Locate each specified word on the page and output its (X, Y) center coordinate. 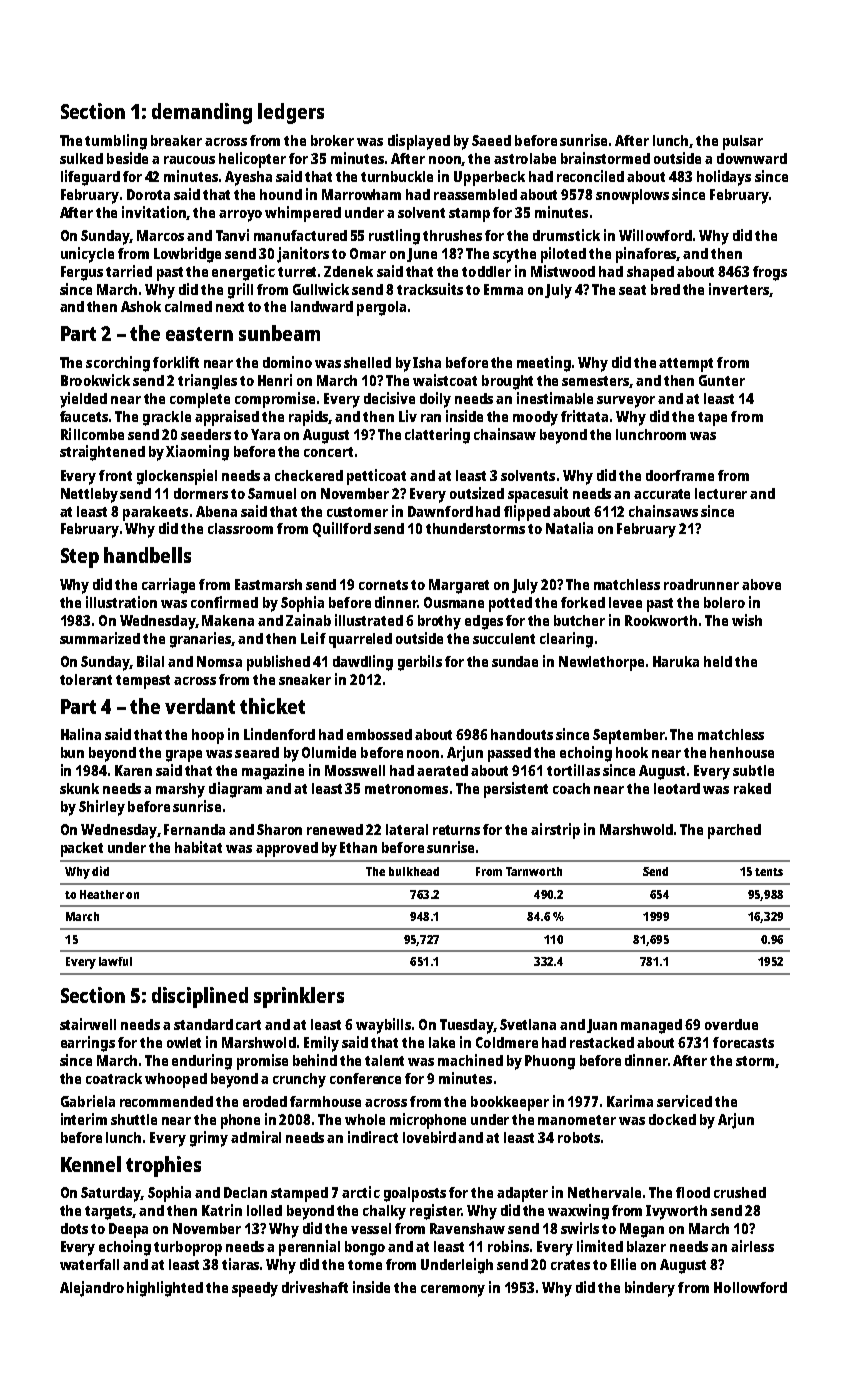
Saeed (491, 140)
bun (72, 752)
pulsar (743, 142)
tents (769, 872)
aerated (442, 770)
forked (583, 602)
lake (442, 1042)
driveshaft (315, 1287)
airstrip (555, 831)
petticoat (376, 477)
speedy (255, 1289)
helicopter (252, 160)
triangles (207, 382)
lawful (115, 961)
